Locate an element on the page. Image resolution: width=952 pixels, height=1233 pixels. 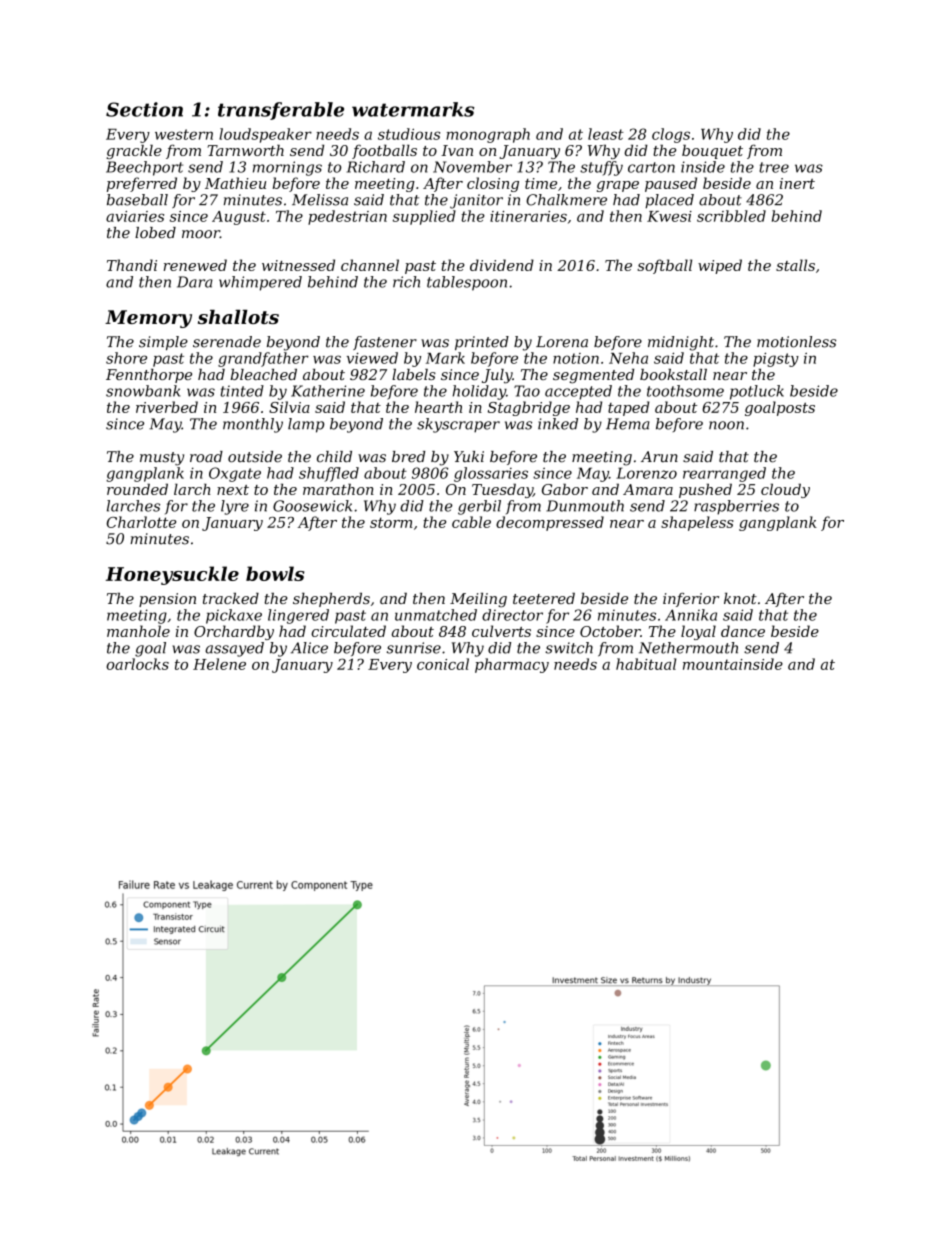
transferable is located at coordinates (281, 111).
